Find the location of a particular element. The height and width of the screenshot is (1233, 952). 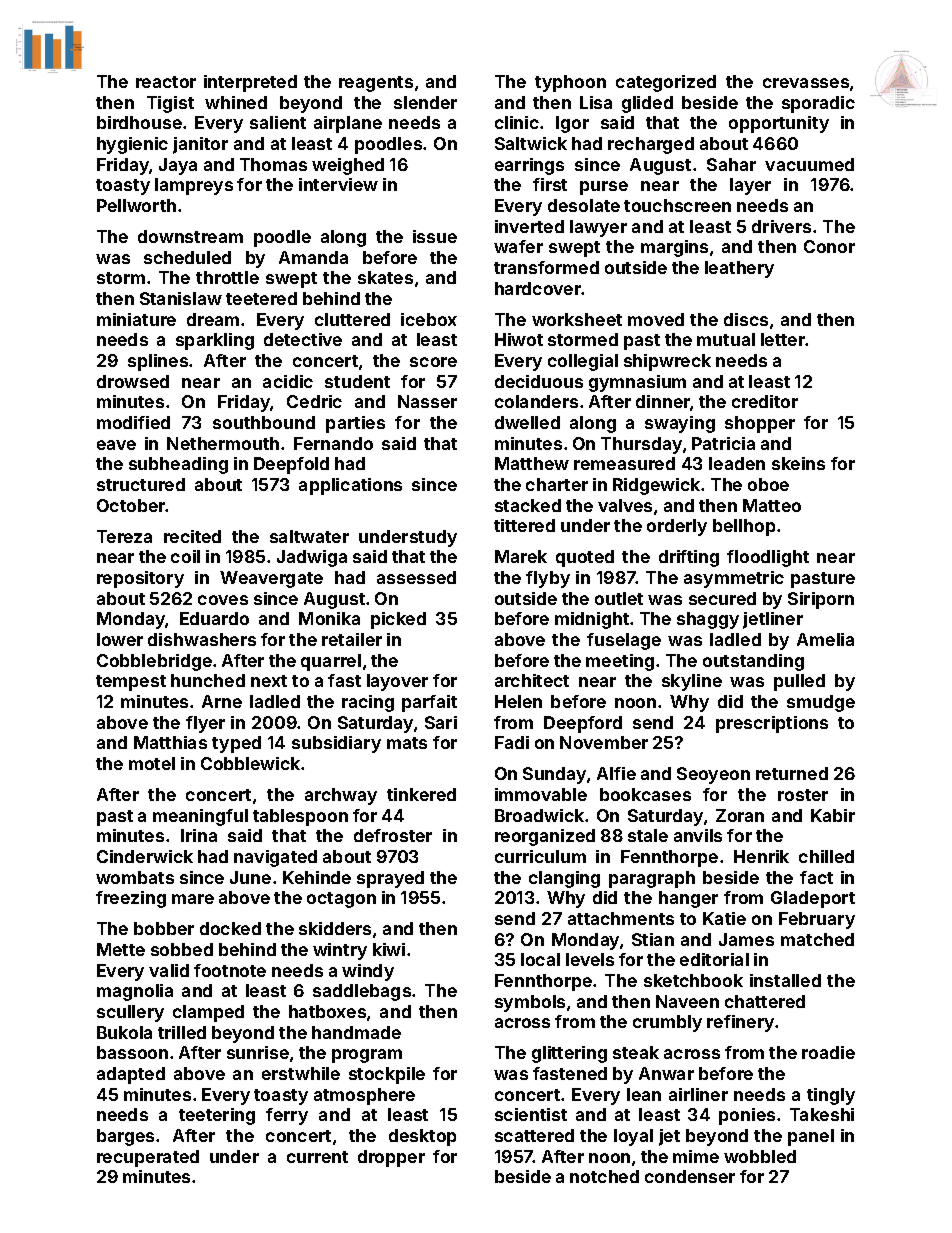

Igor is located at coordinates (572, 124).
